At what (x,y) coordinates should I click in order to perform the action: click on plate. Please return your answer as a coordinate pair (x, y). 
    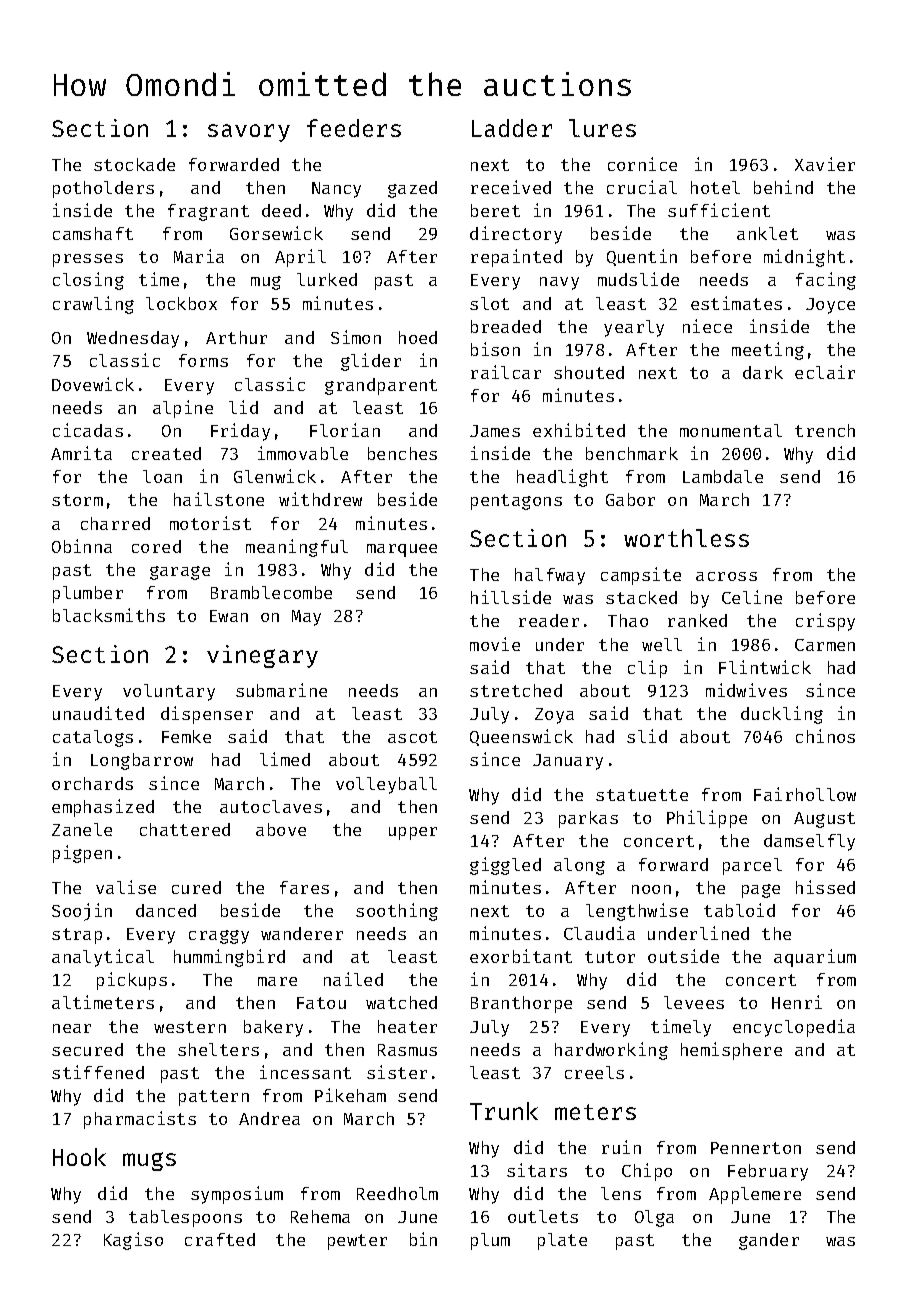
    Looking at the image, I should click on (562, 1241).
